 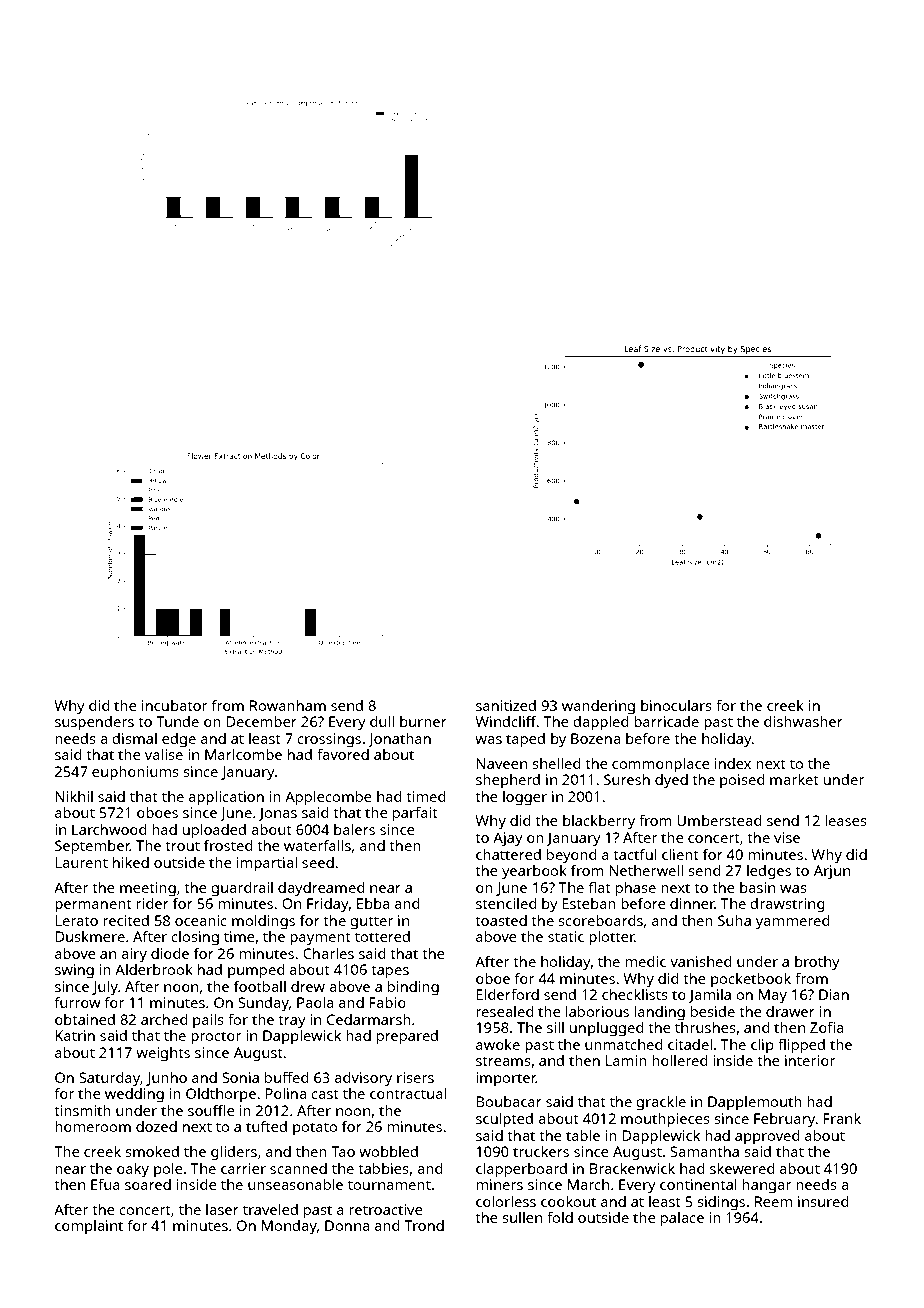 I want to click on Ebba, so click(x=373, y=903).
